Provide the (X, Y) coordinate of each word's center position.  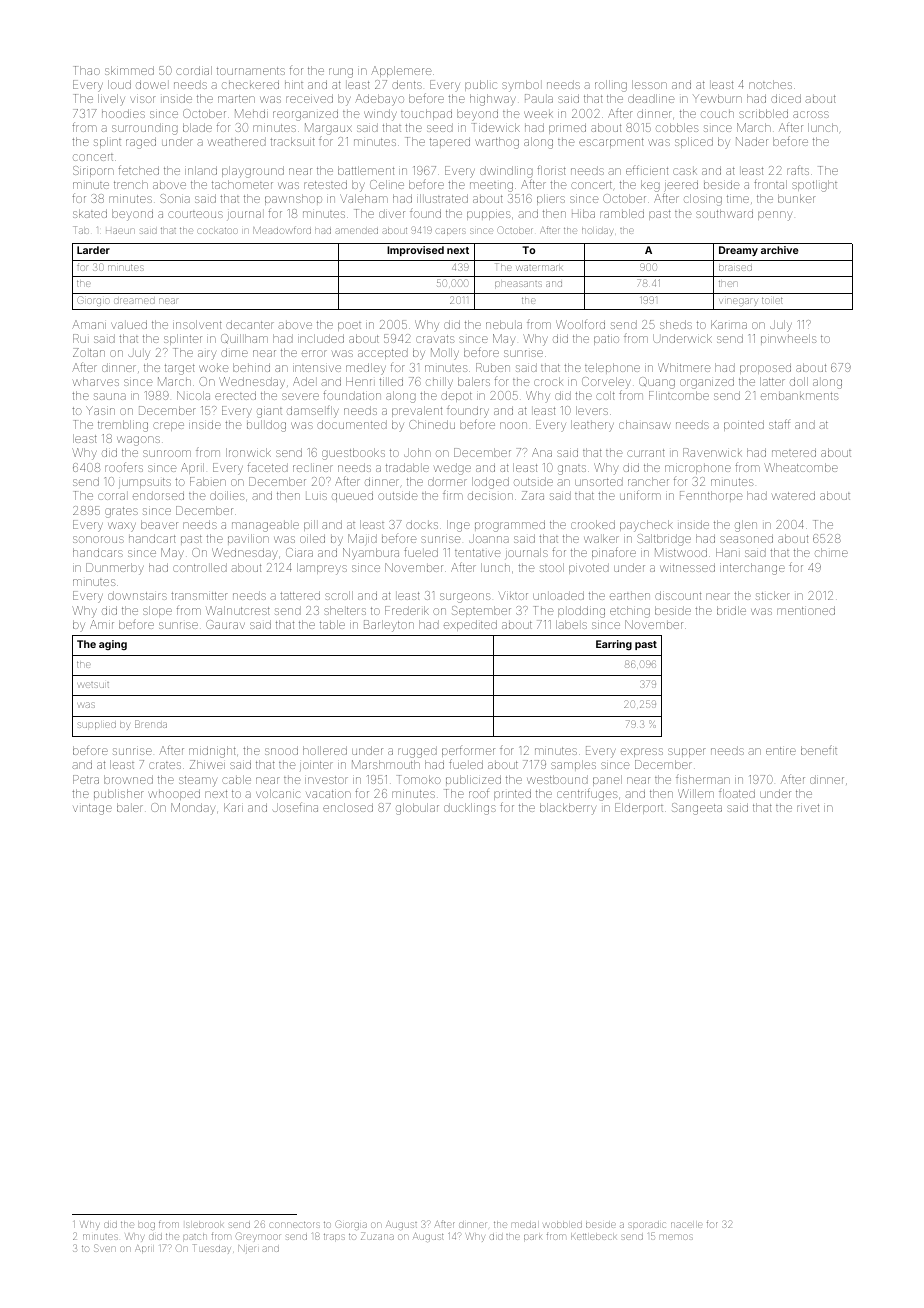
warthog (497, 143)
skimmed (129, 70)
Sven (105, 1248)
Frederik (407, 610)
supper (687, 752)
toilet (772, 300)
